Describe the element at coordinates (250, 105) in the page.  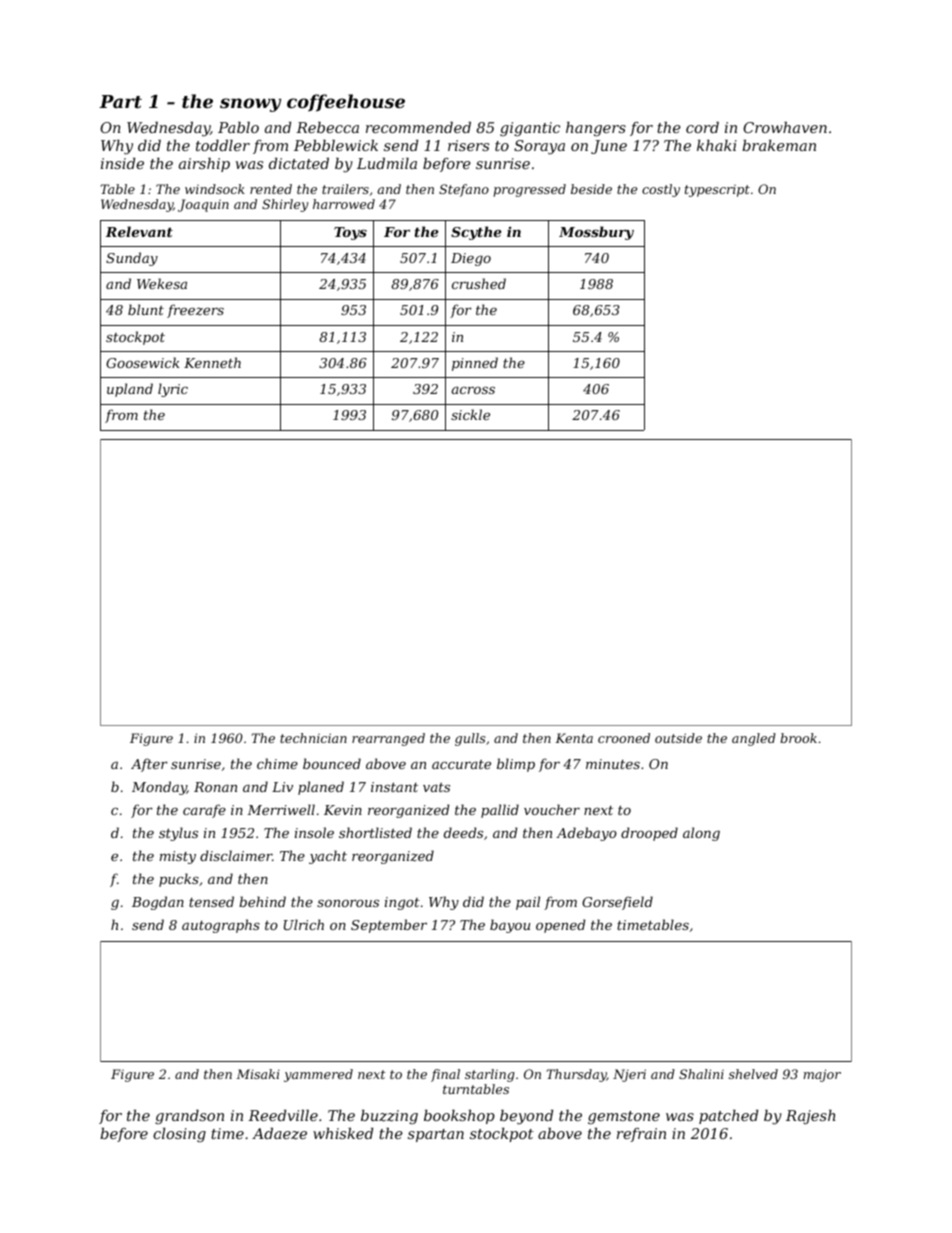
I see `snowy` at that location.
